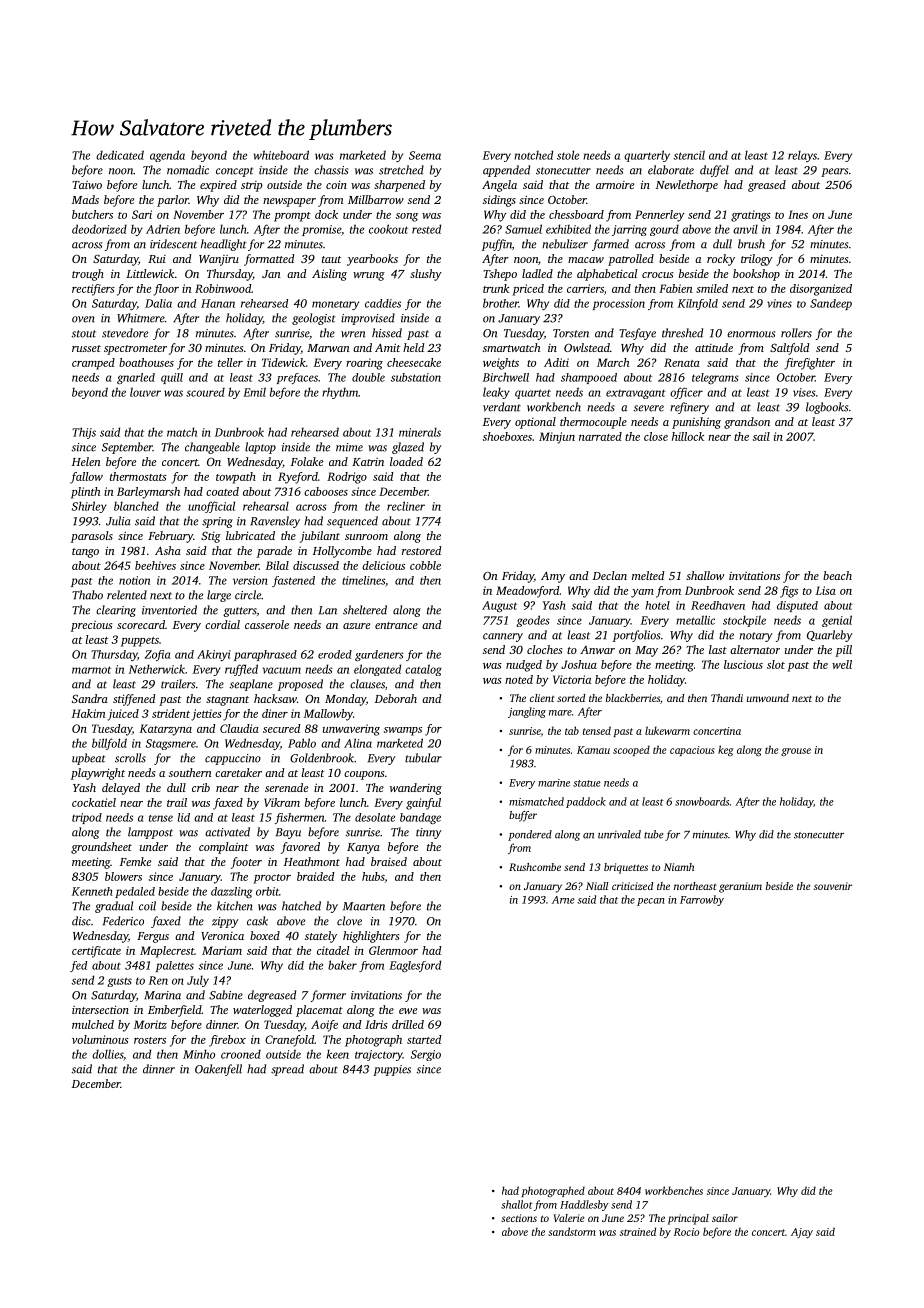 The height and width of the screenshot is (1308, 924). What do you see at coordinates (403, 731) in the screenshot?
I see `swamps` at bounding box center [403, 731].
